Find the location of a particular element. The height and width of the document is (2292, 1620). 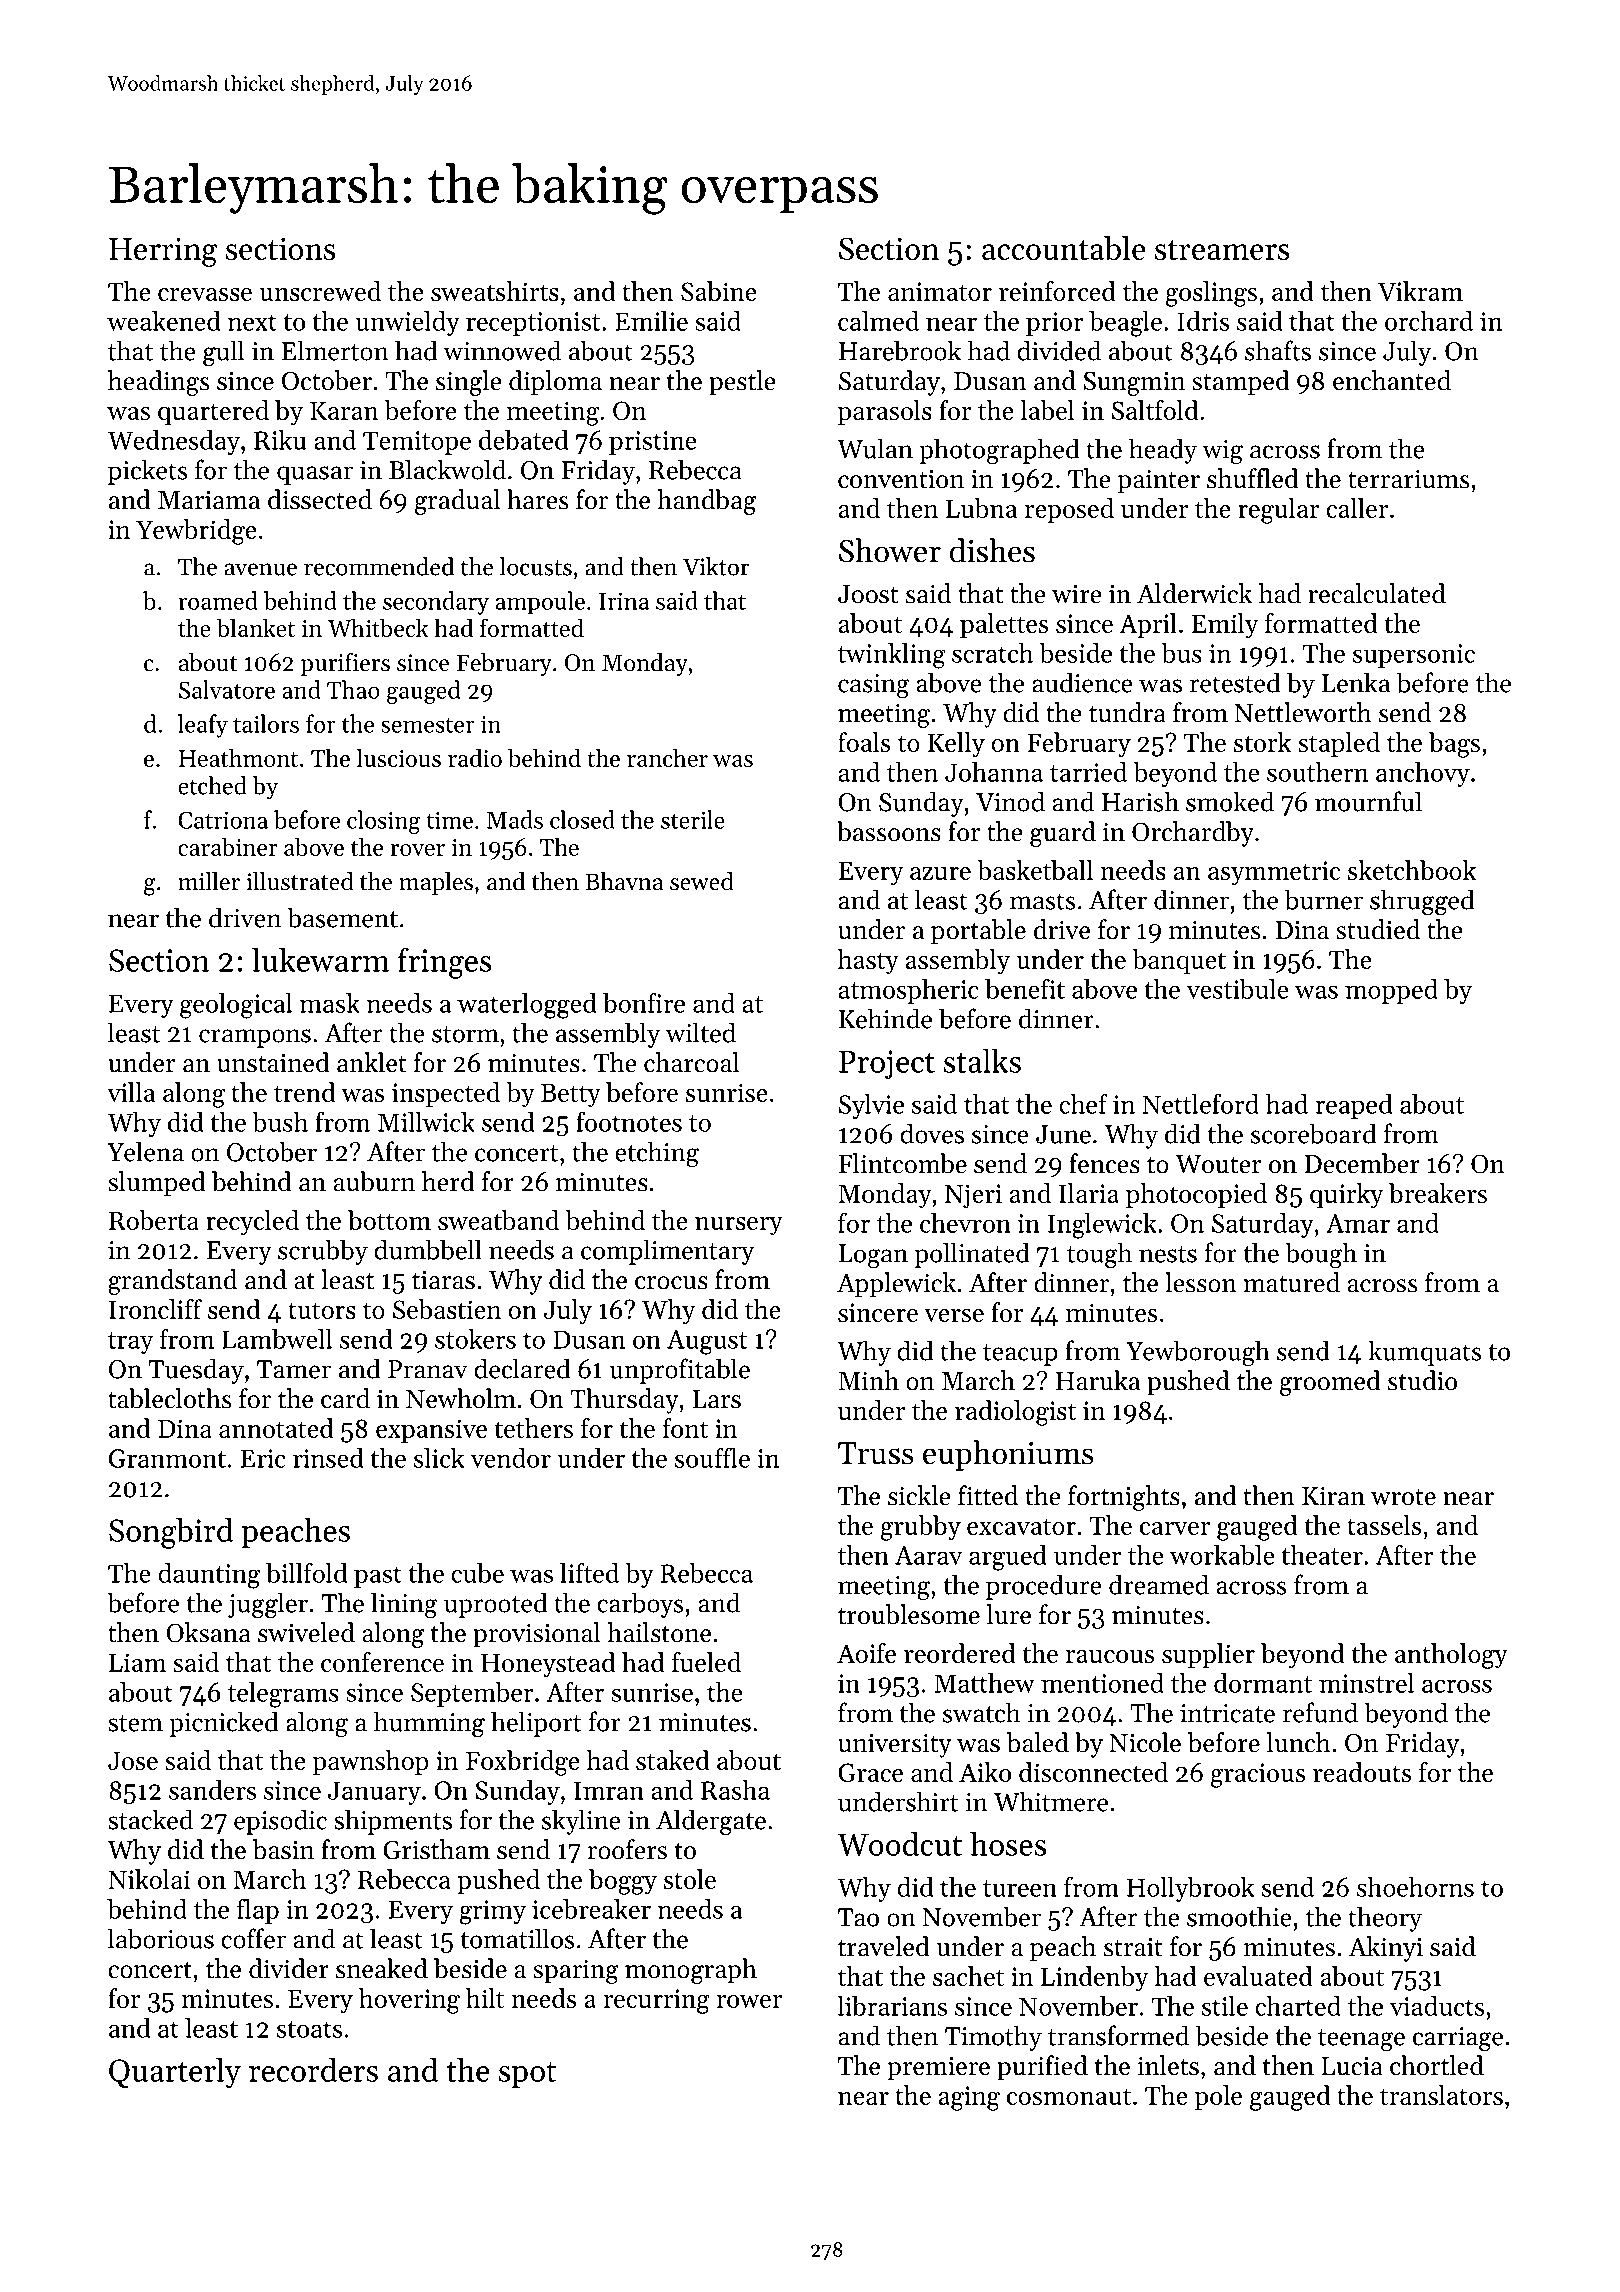

streamers is located at coordinates (1222, 250).
